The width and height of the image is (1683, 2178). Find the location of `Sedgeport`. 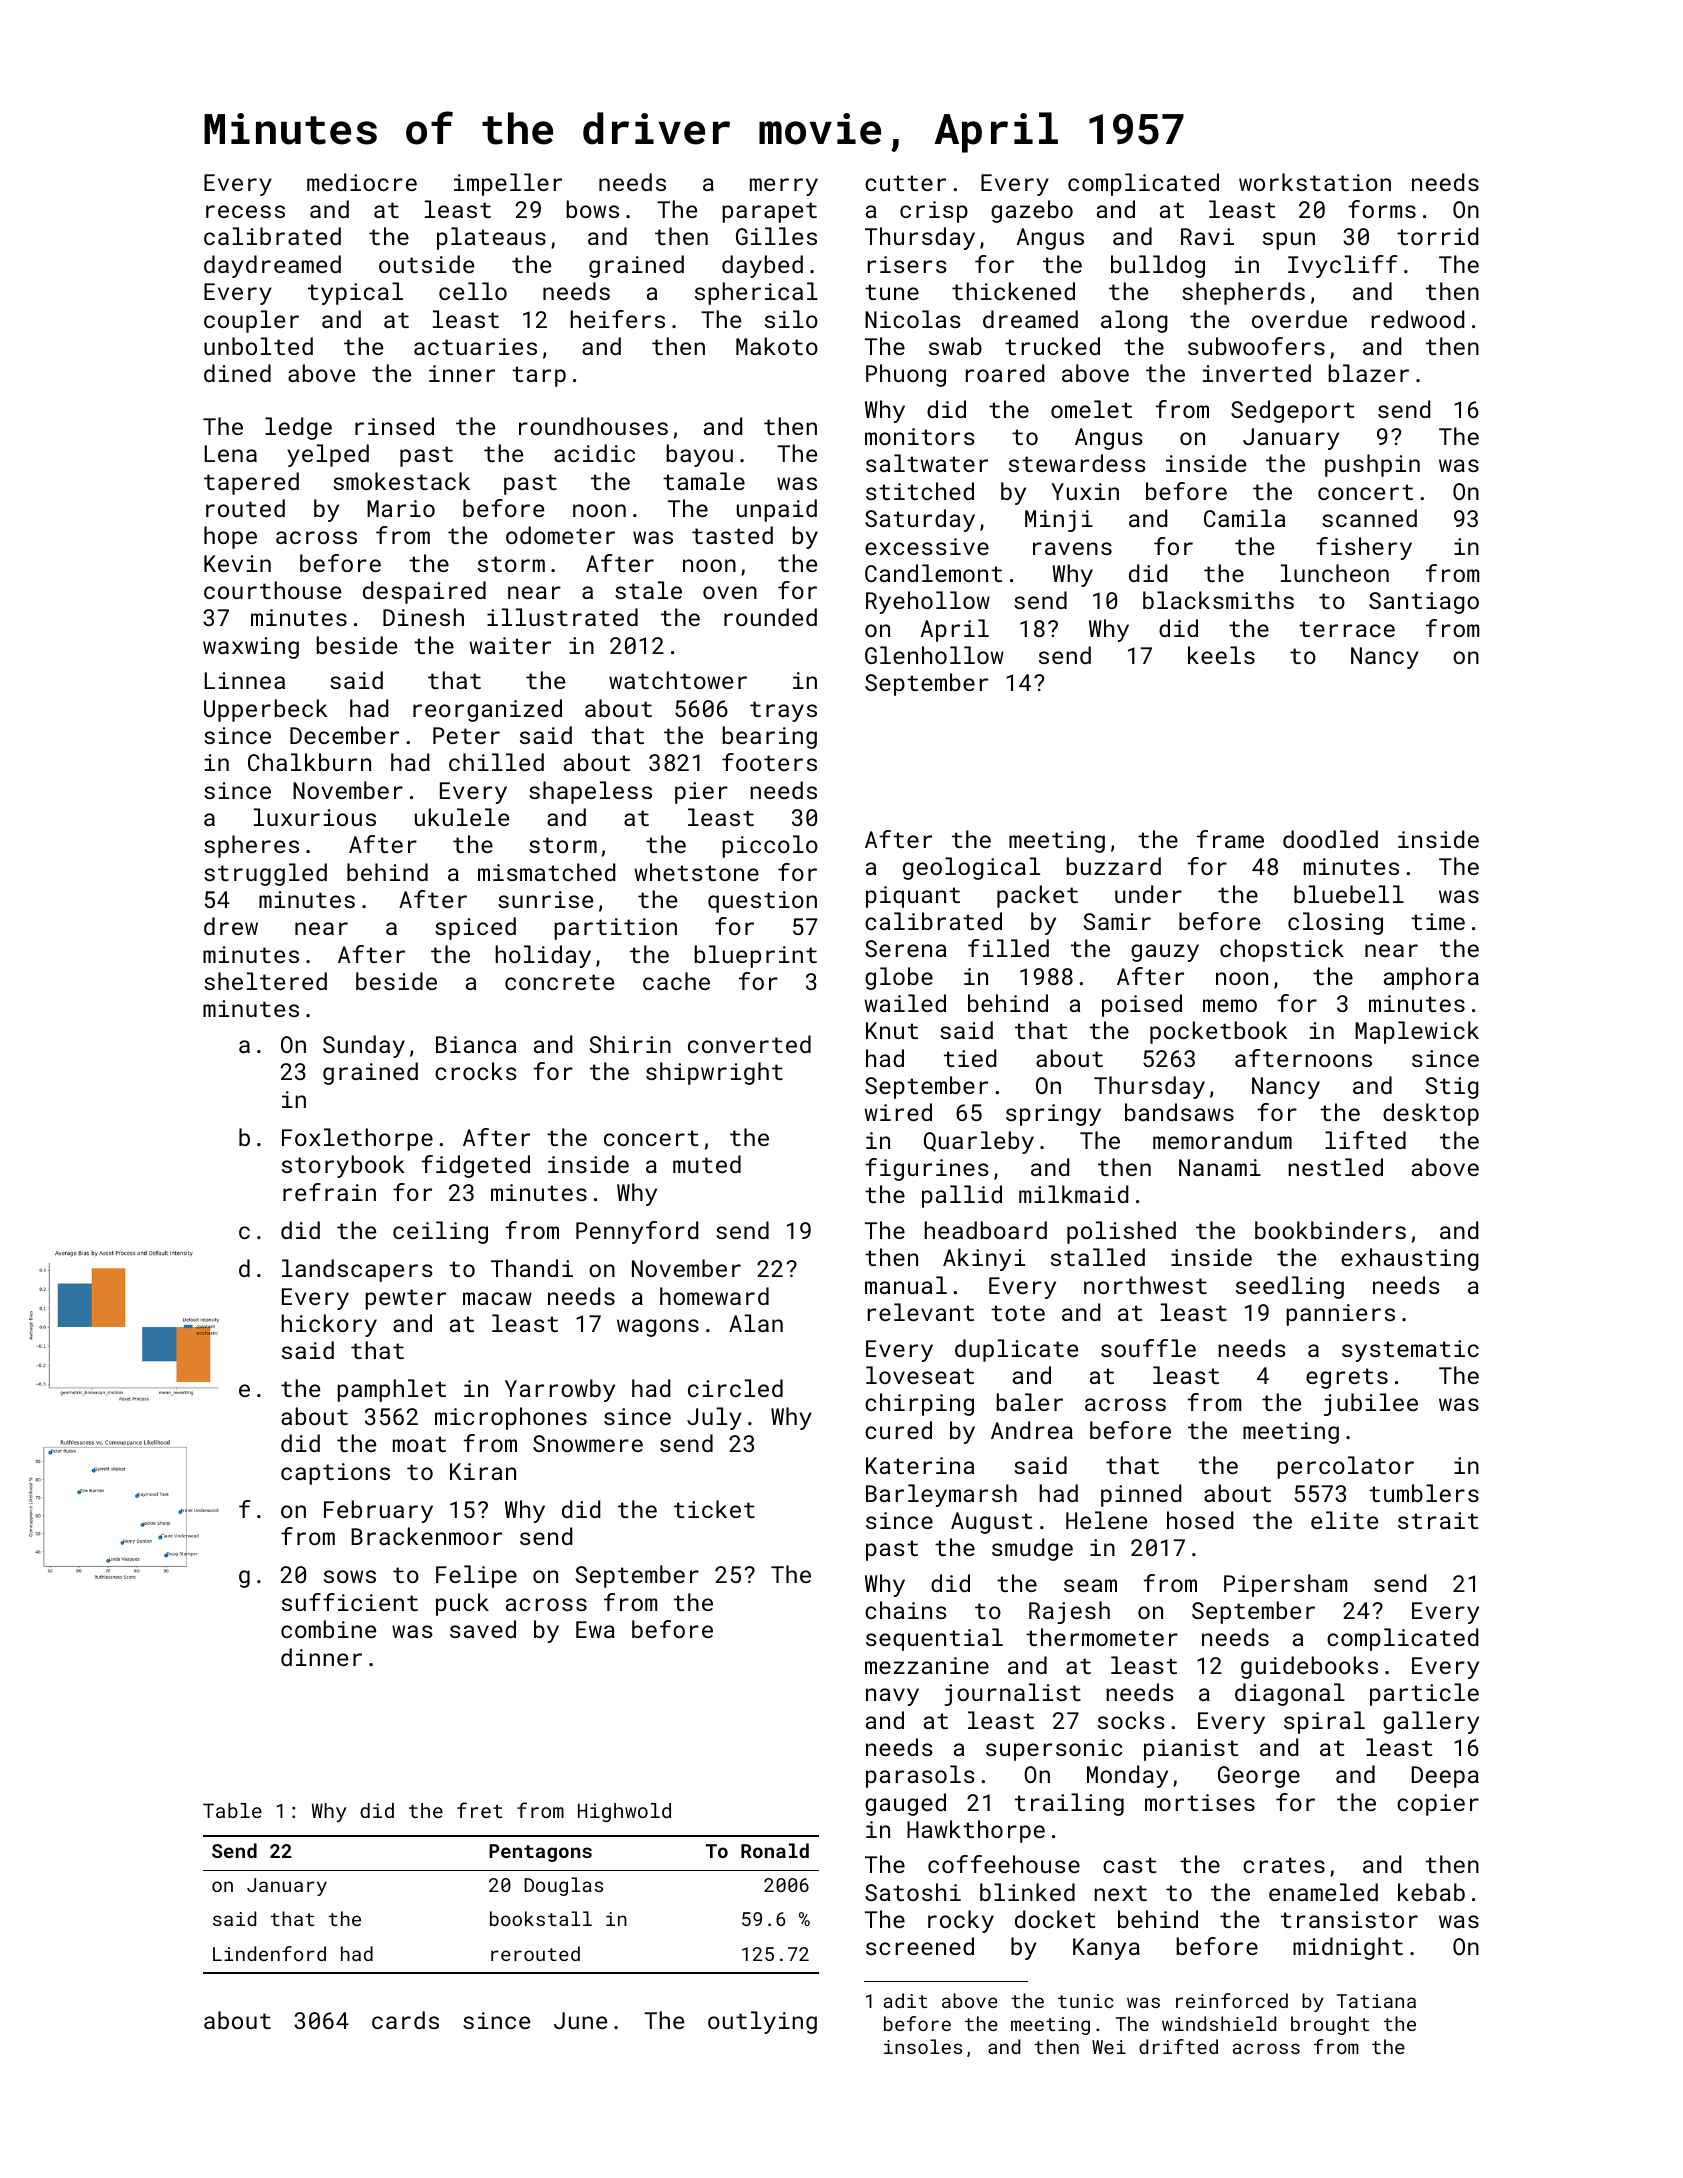

Sedgeport is located at coordinates (1292, 411).
